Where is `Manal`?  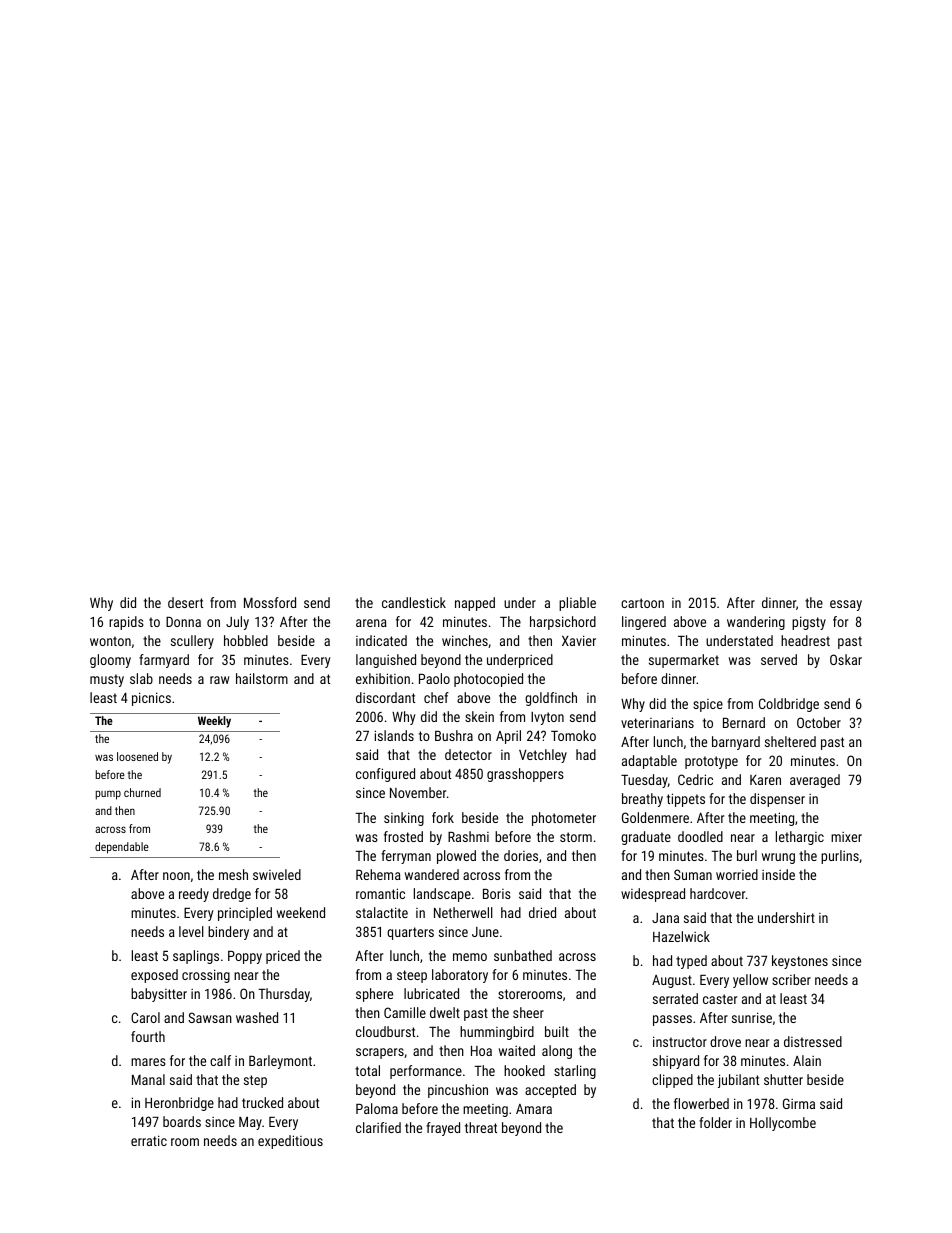
Manal is located at coordinates (148, 1079).
